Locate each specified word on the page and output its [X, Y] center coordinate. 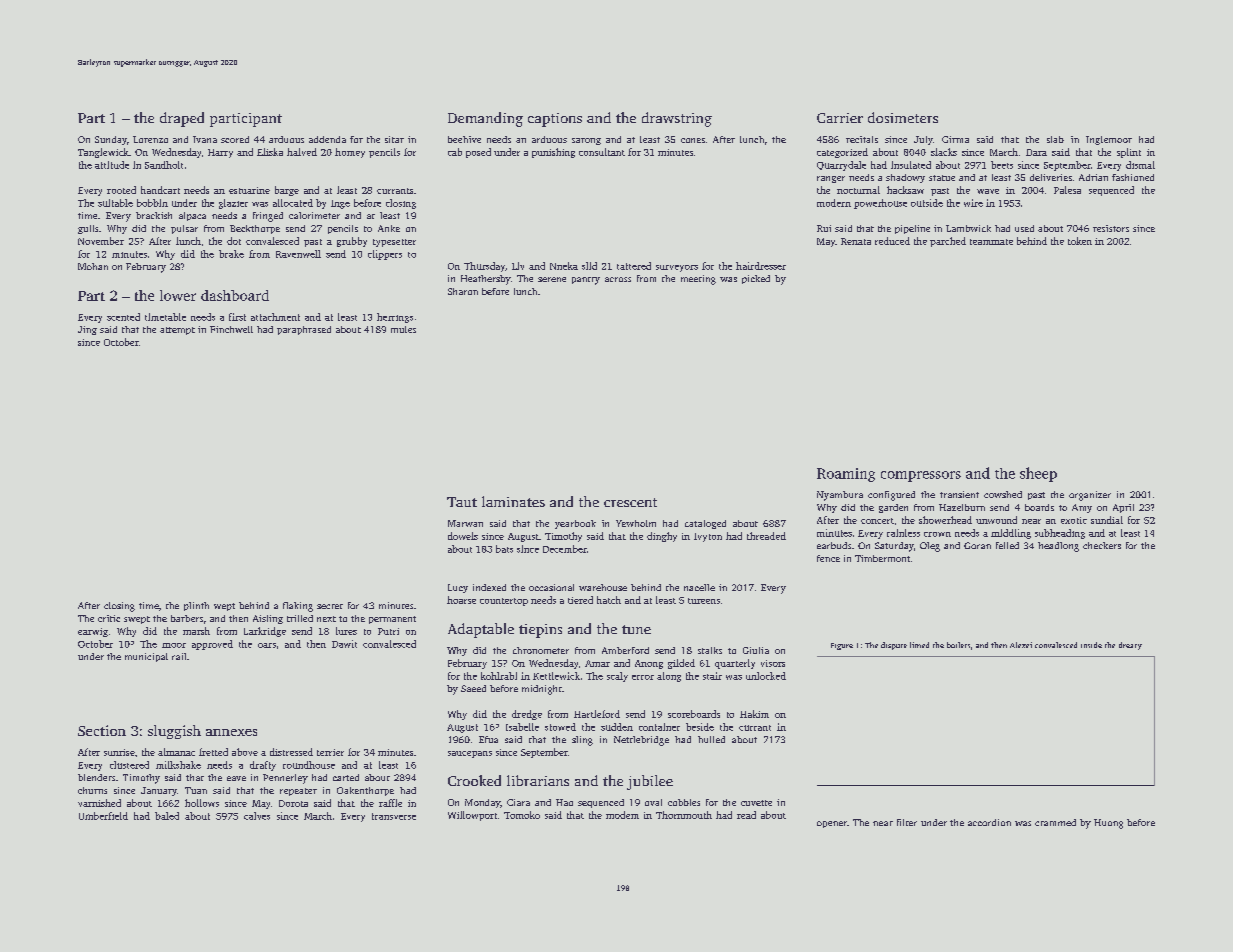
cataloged [705, 524]
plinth [196, 606]
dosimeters [903, 117]
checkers [1102, 545]
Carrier [840, 118]
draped [182, 119]
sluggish [174, 732]
